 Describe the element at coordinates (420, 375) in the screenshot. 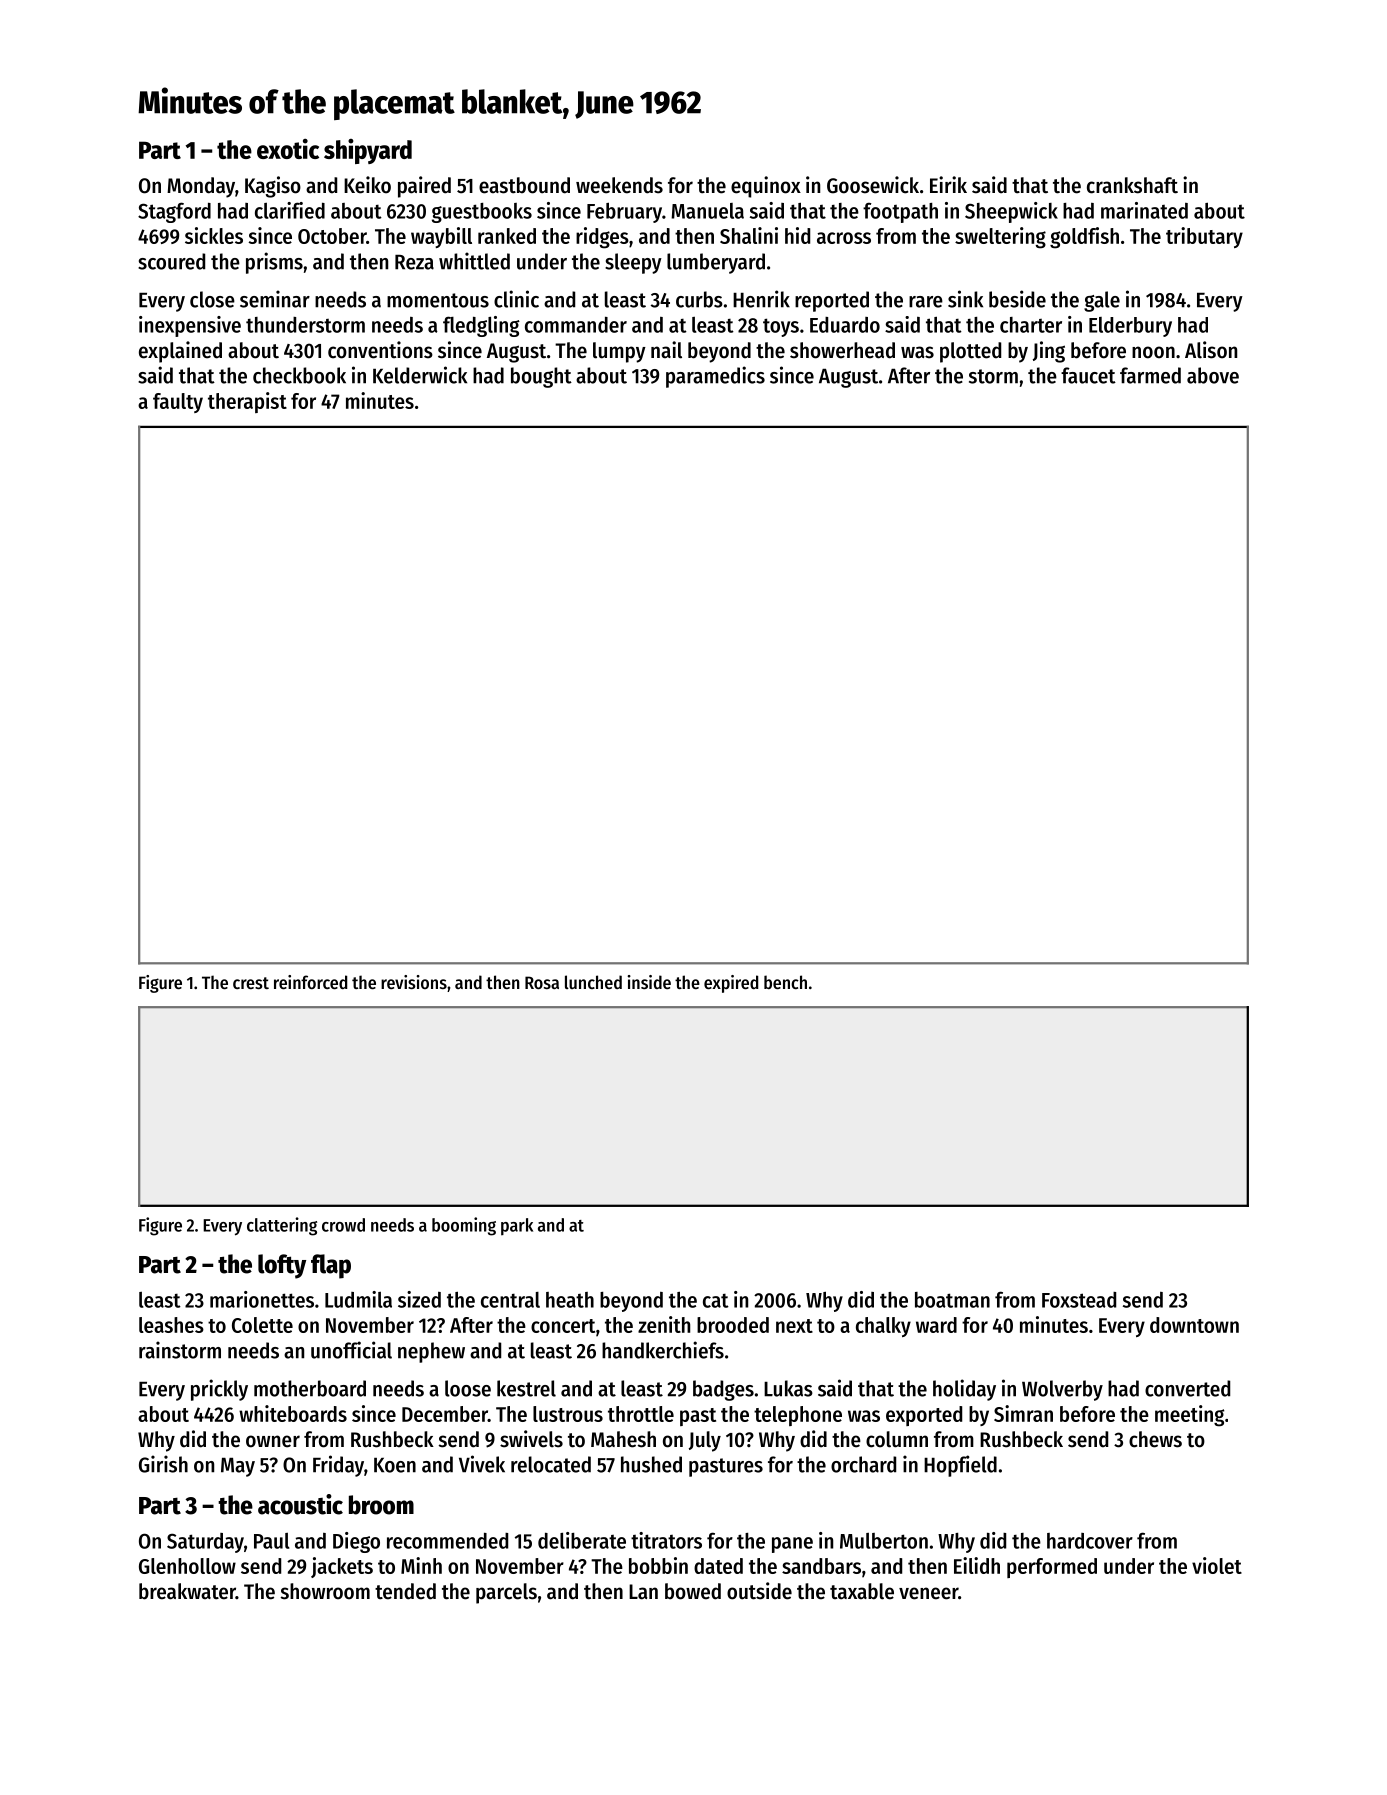

I see `Kelderwick` at that location.
